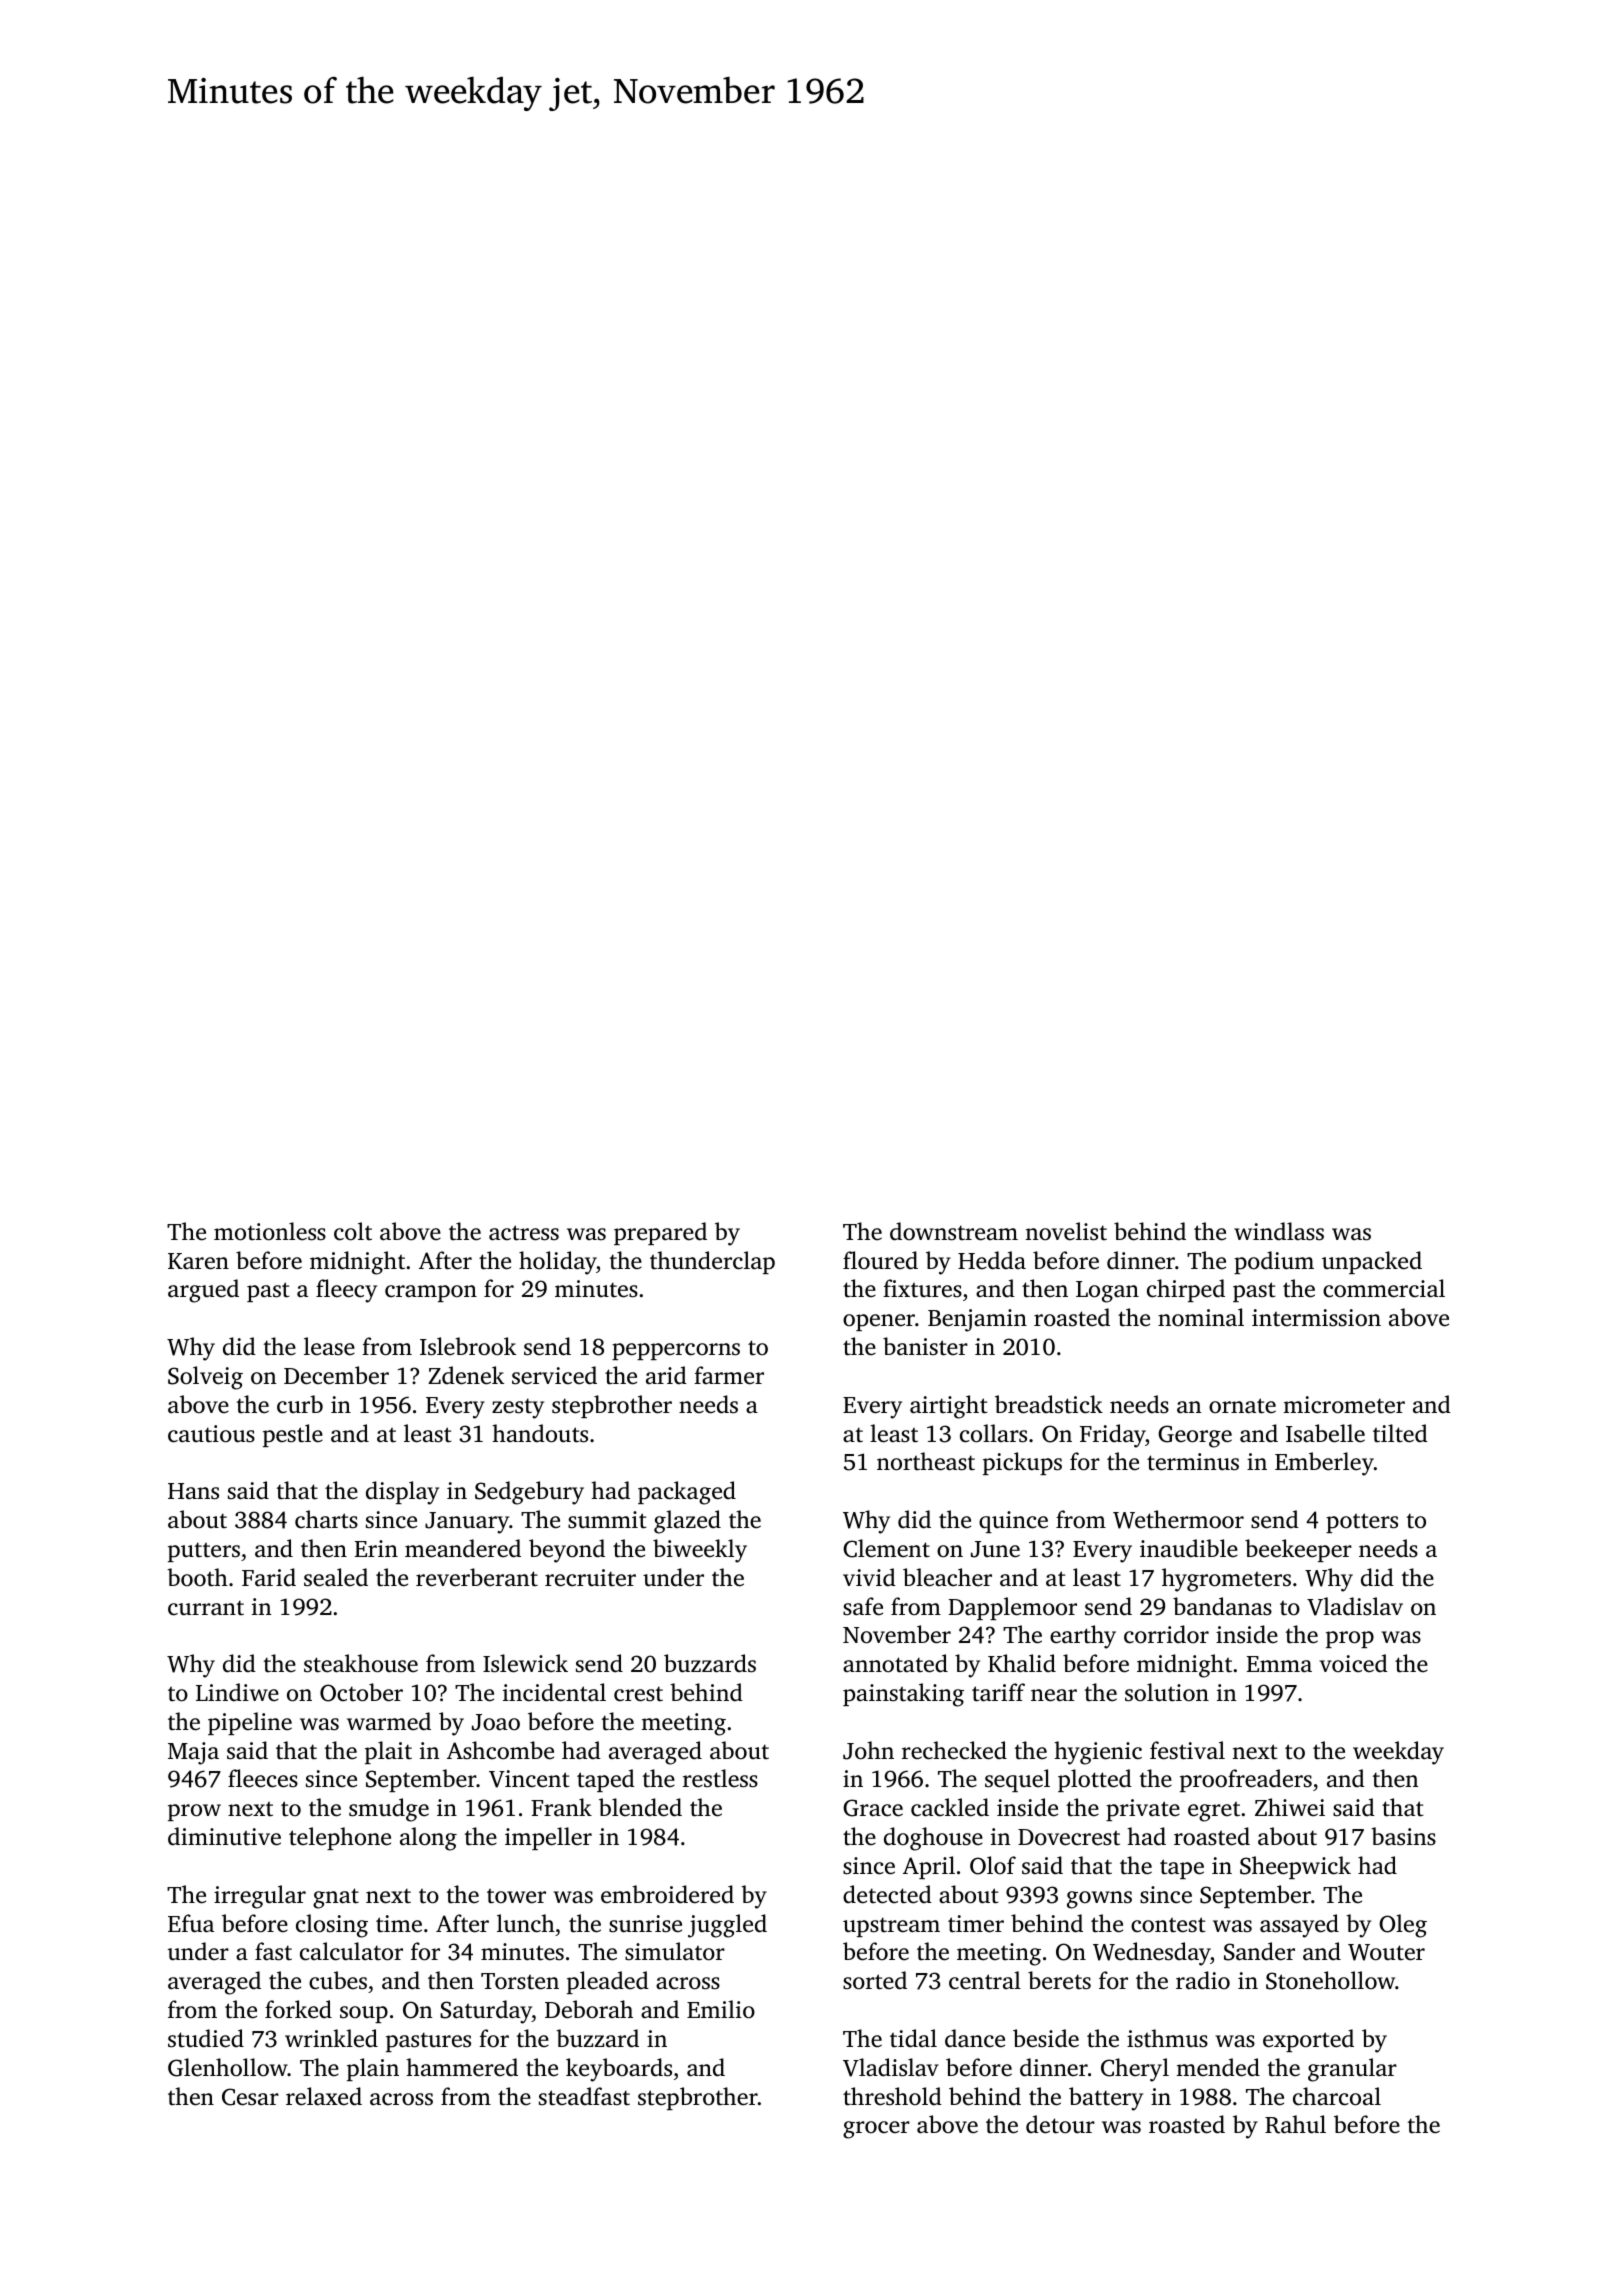  Describe the element at coordinates (524, 1233) in the image. I see `actress` at that location.
